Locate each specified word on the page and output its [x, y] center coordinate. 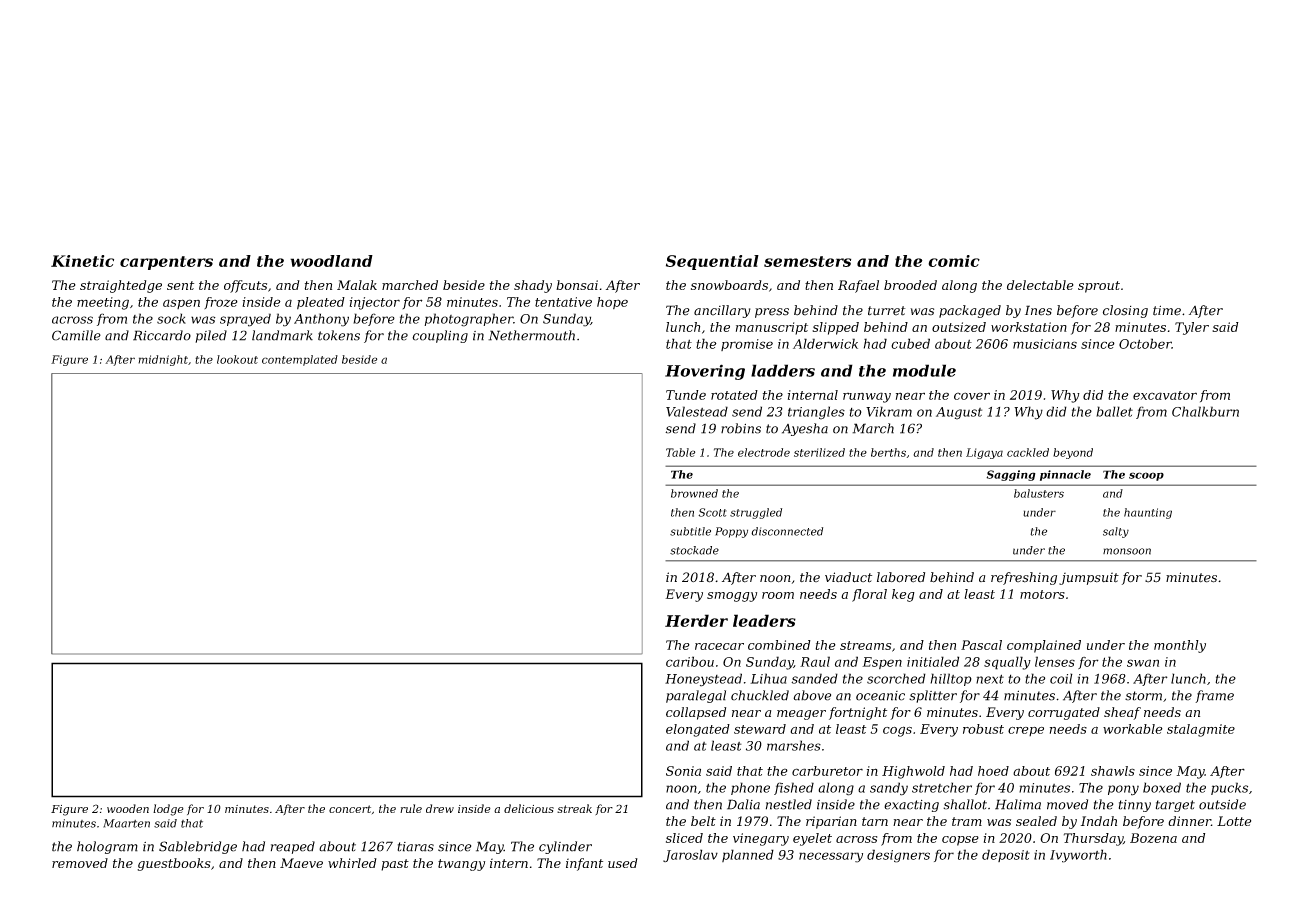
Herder [696, 620]
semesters [807, 261]
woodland [331, 261]
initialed [933, 661]
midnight [163, 360]
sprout [1099, 287]
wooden [128, 808]
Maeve [301, 863]
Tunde [686, 395]
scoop [1146, 476]
